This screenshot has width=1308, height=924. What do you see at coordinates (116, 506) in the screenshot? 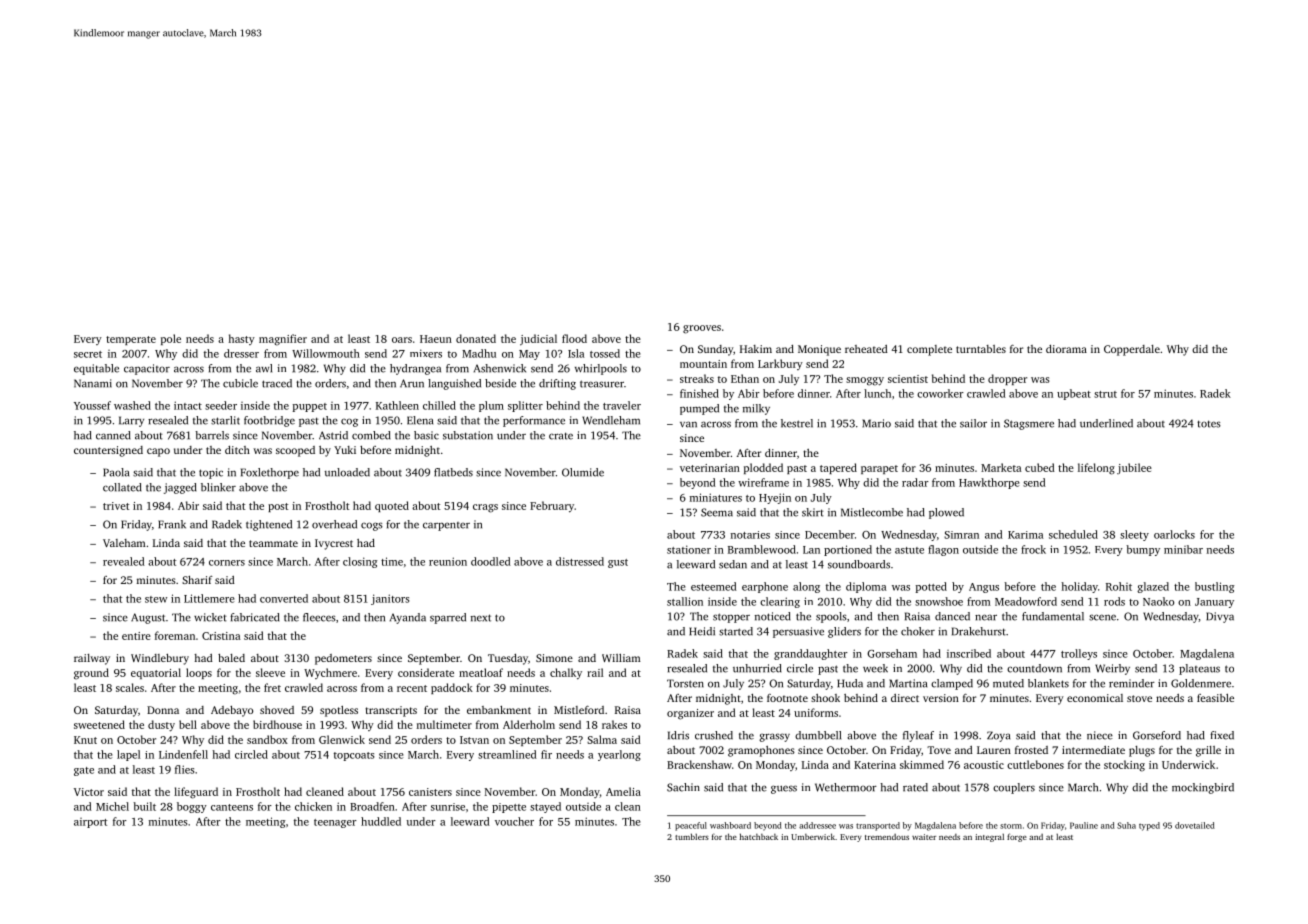
I see `trivet` at bounding box center [116, 506].
